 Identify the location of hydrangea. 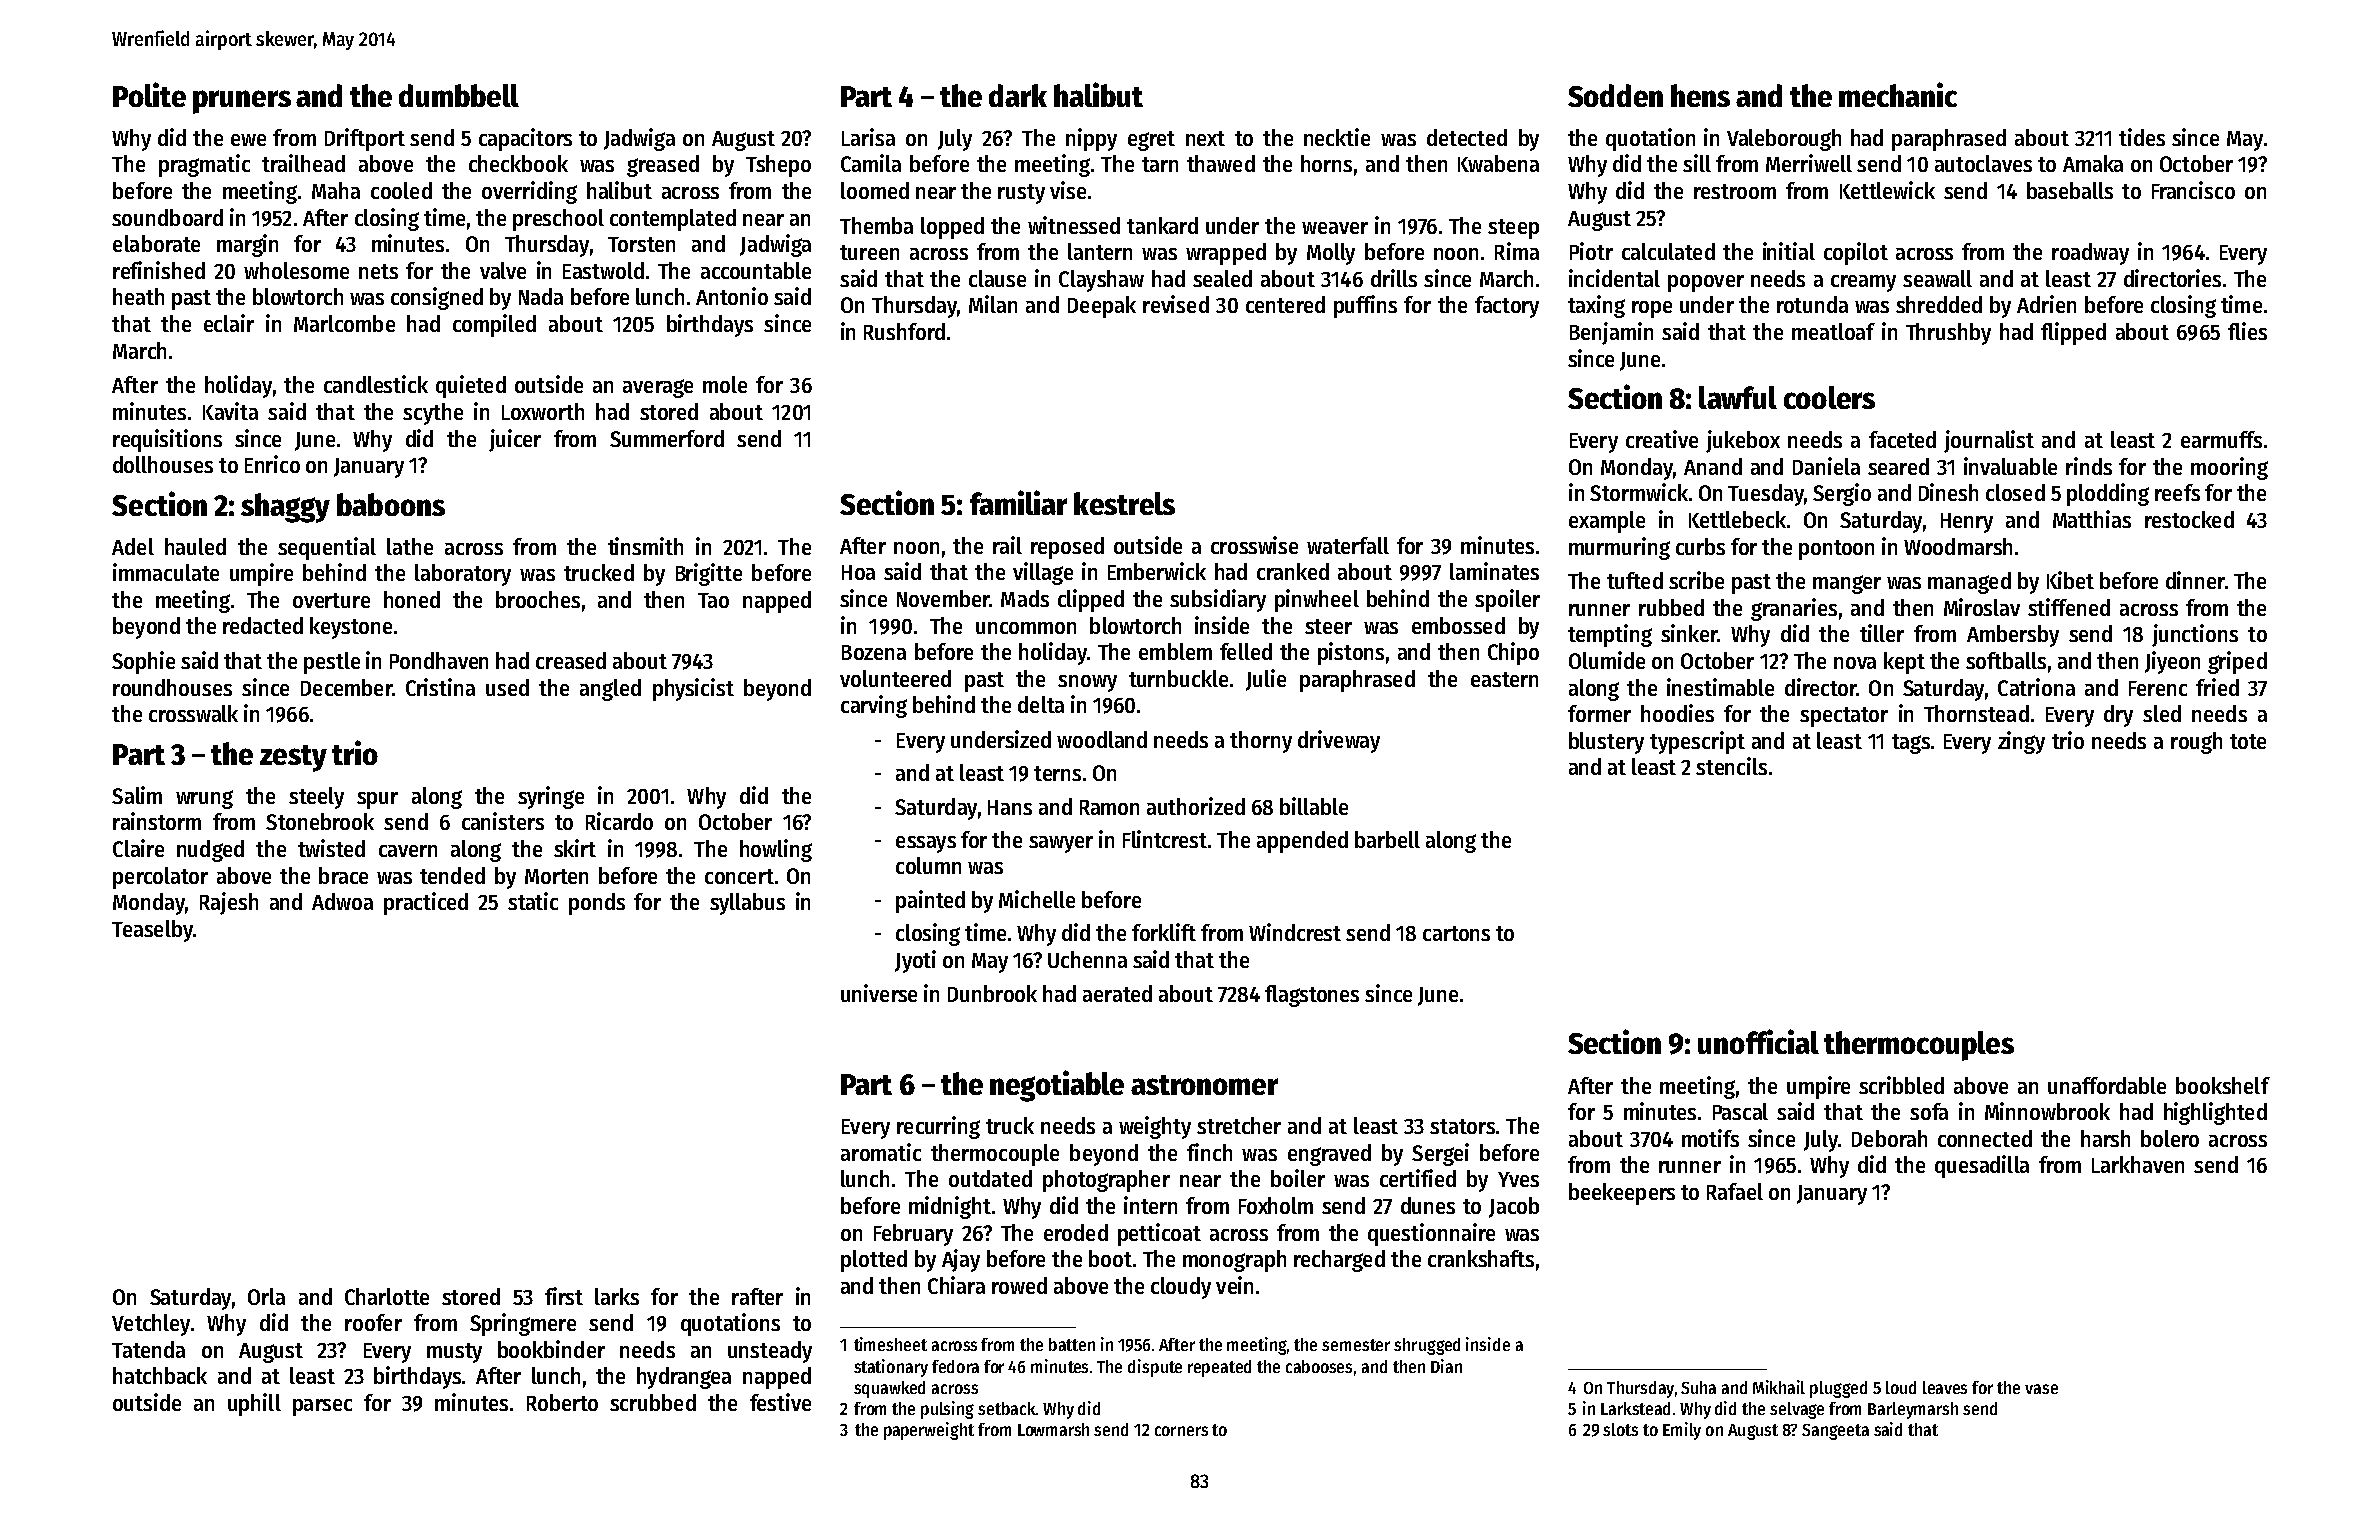
(684, 1378).
